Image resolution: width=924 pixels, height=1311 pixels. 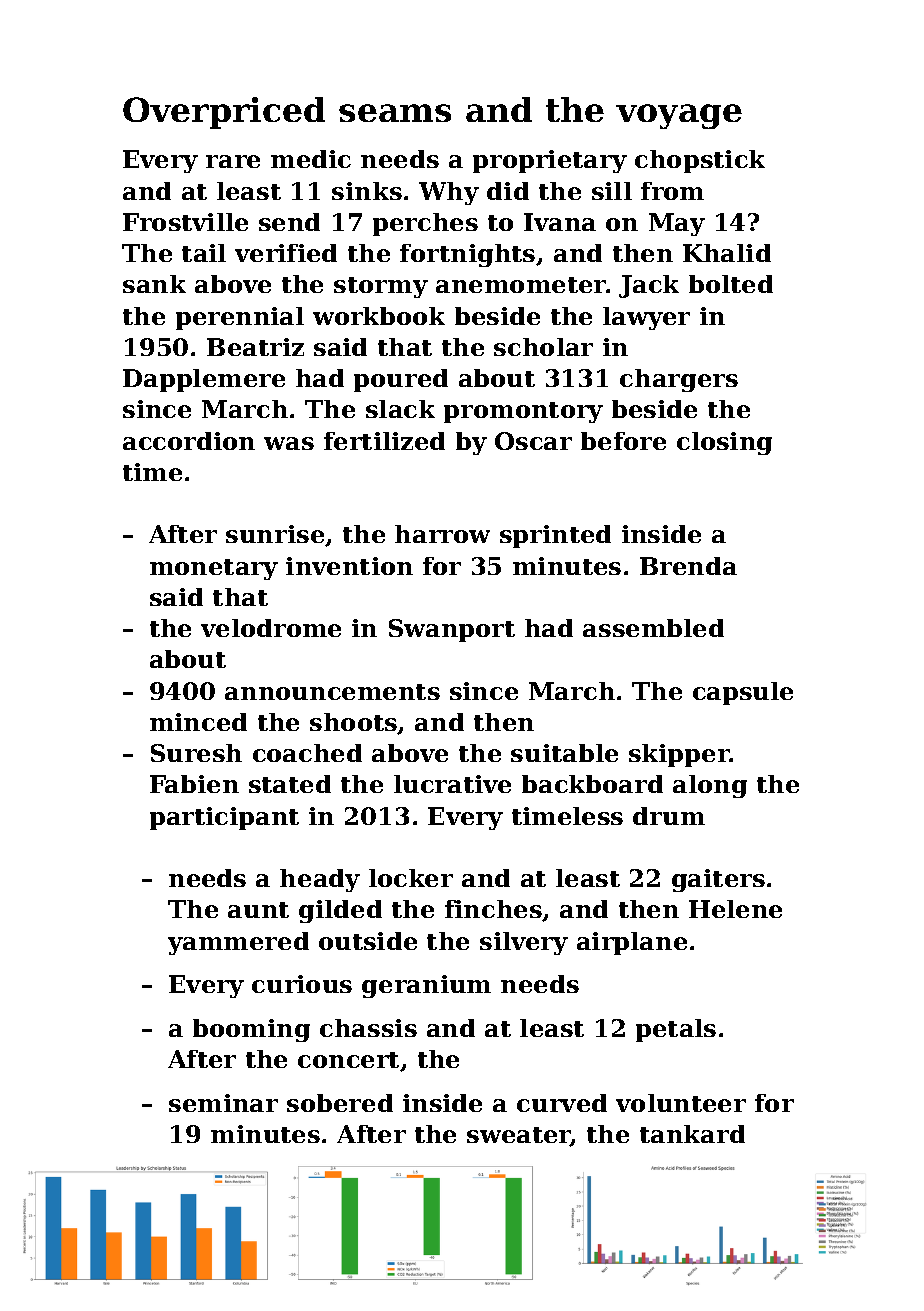 What do you see at coordinates (731, 284) in the screenshot?
I see `bolted` at bounding box center [731, 284].
